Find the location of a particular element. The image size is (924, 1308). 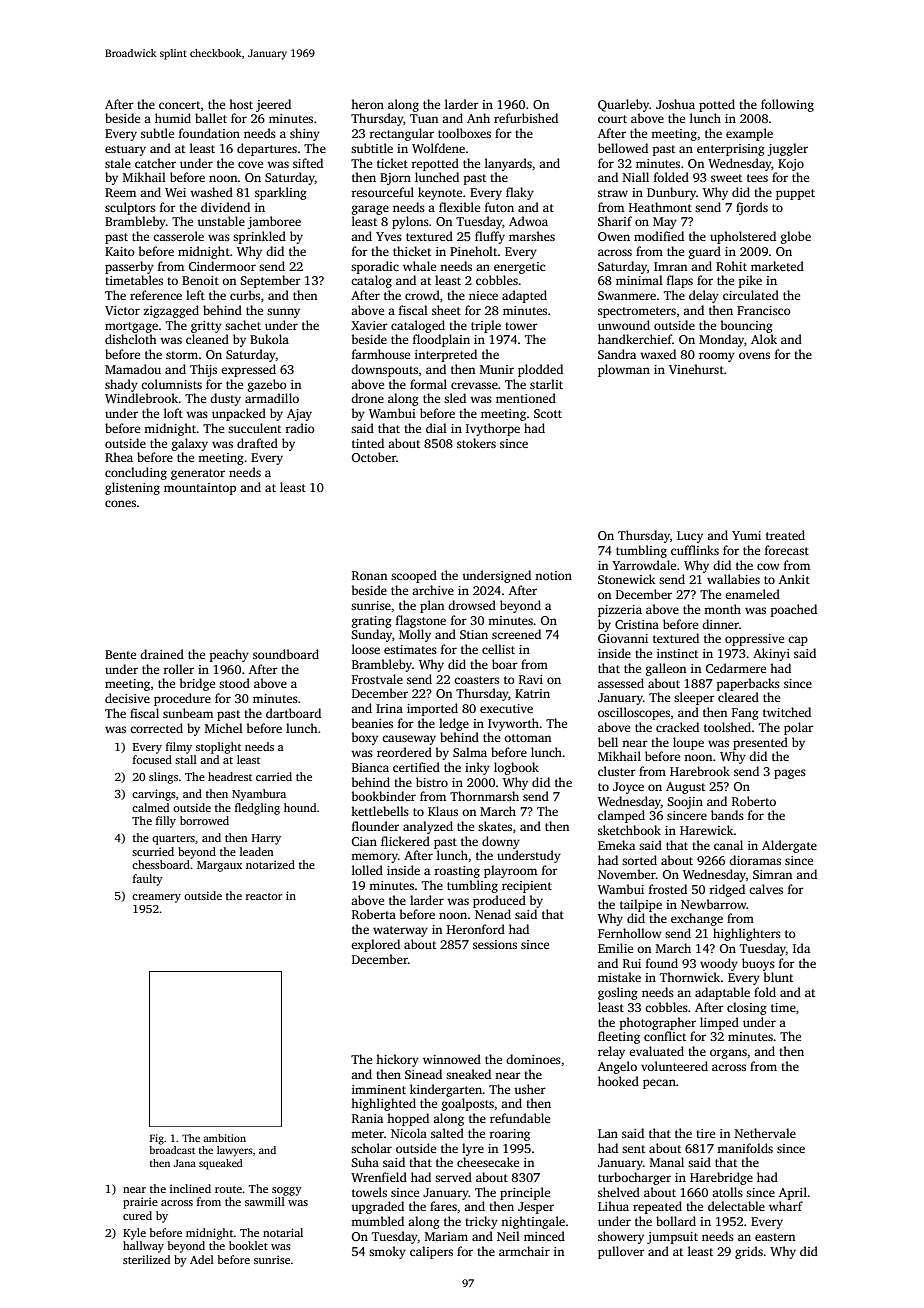

reactor is located at coordinates (264, 896).
